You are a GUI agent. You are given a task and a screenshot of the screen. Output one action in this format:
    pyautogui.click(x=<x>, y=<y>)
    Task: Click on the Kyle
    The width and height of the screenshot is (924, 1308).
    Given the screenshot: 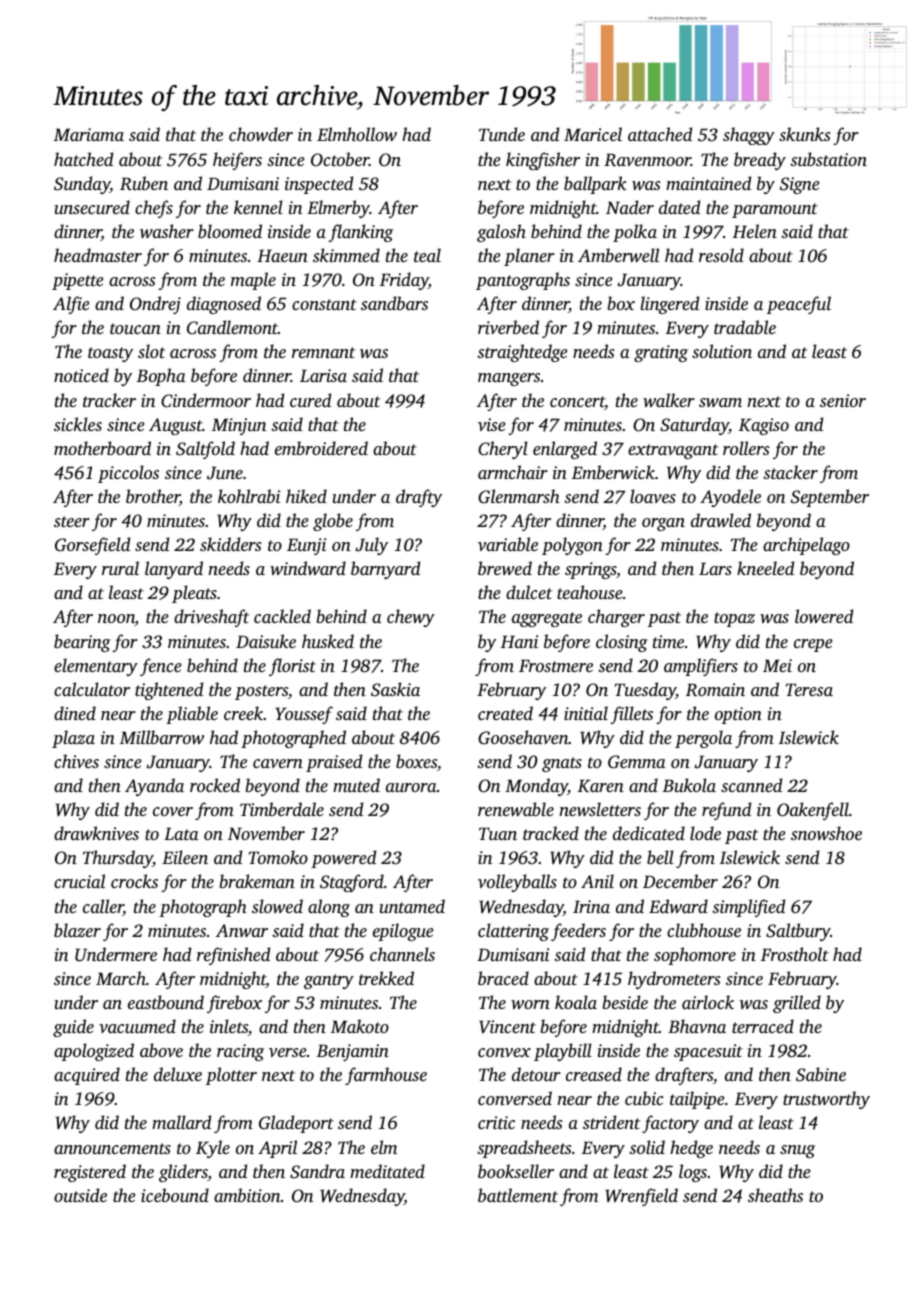 What is the action you would take?
    pyautogui.click(x=213, y=1149)
